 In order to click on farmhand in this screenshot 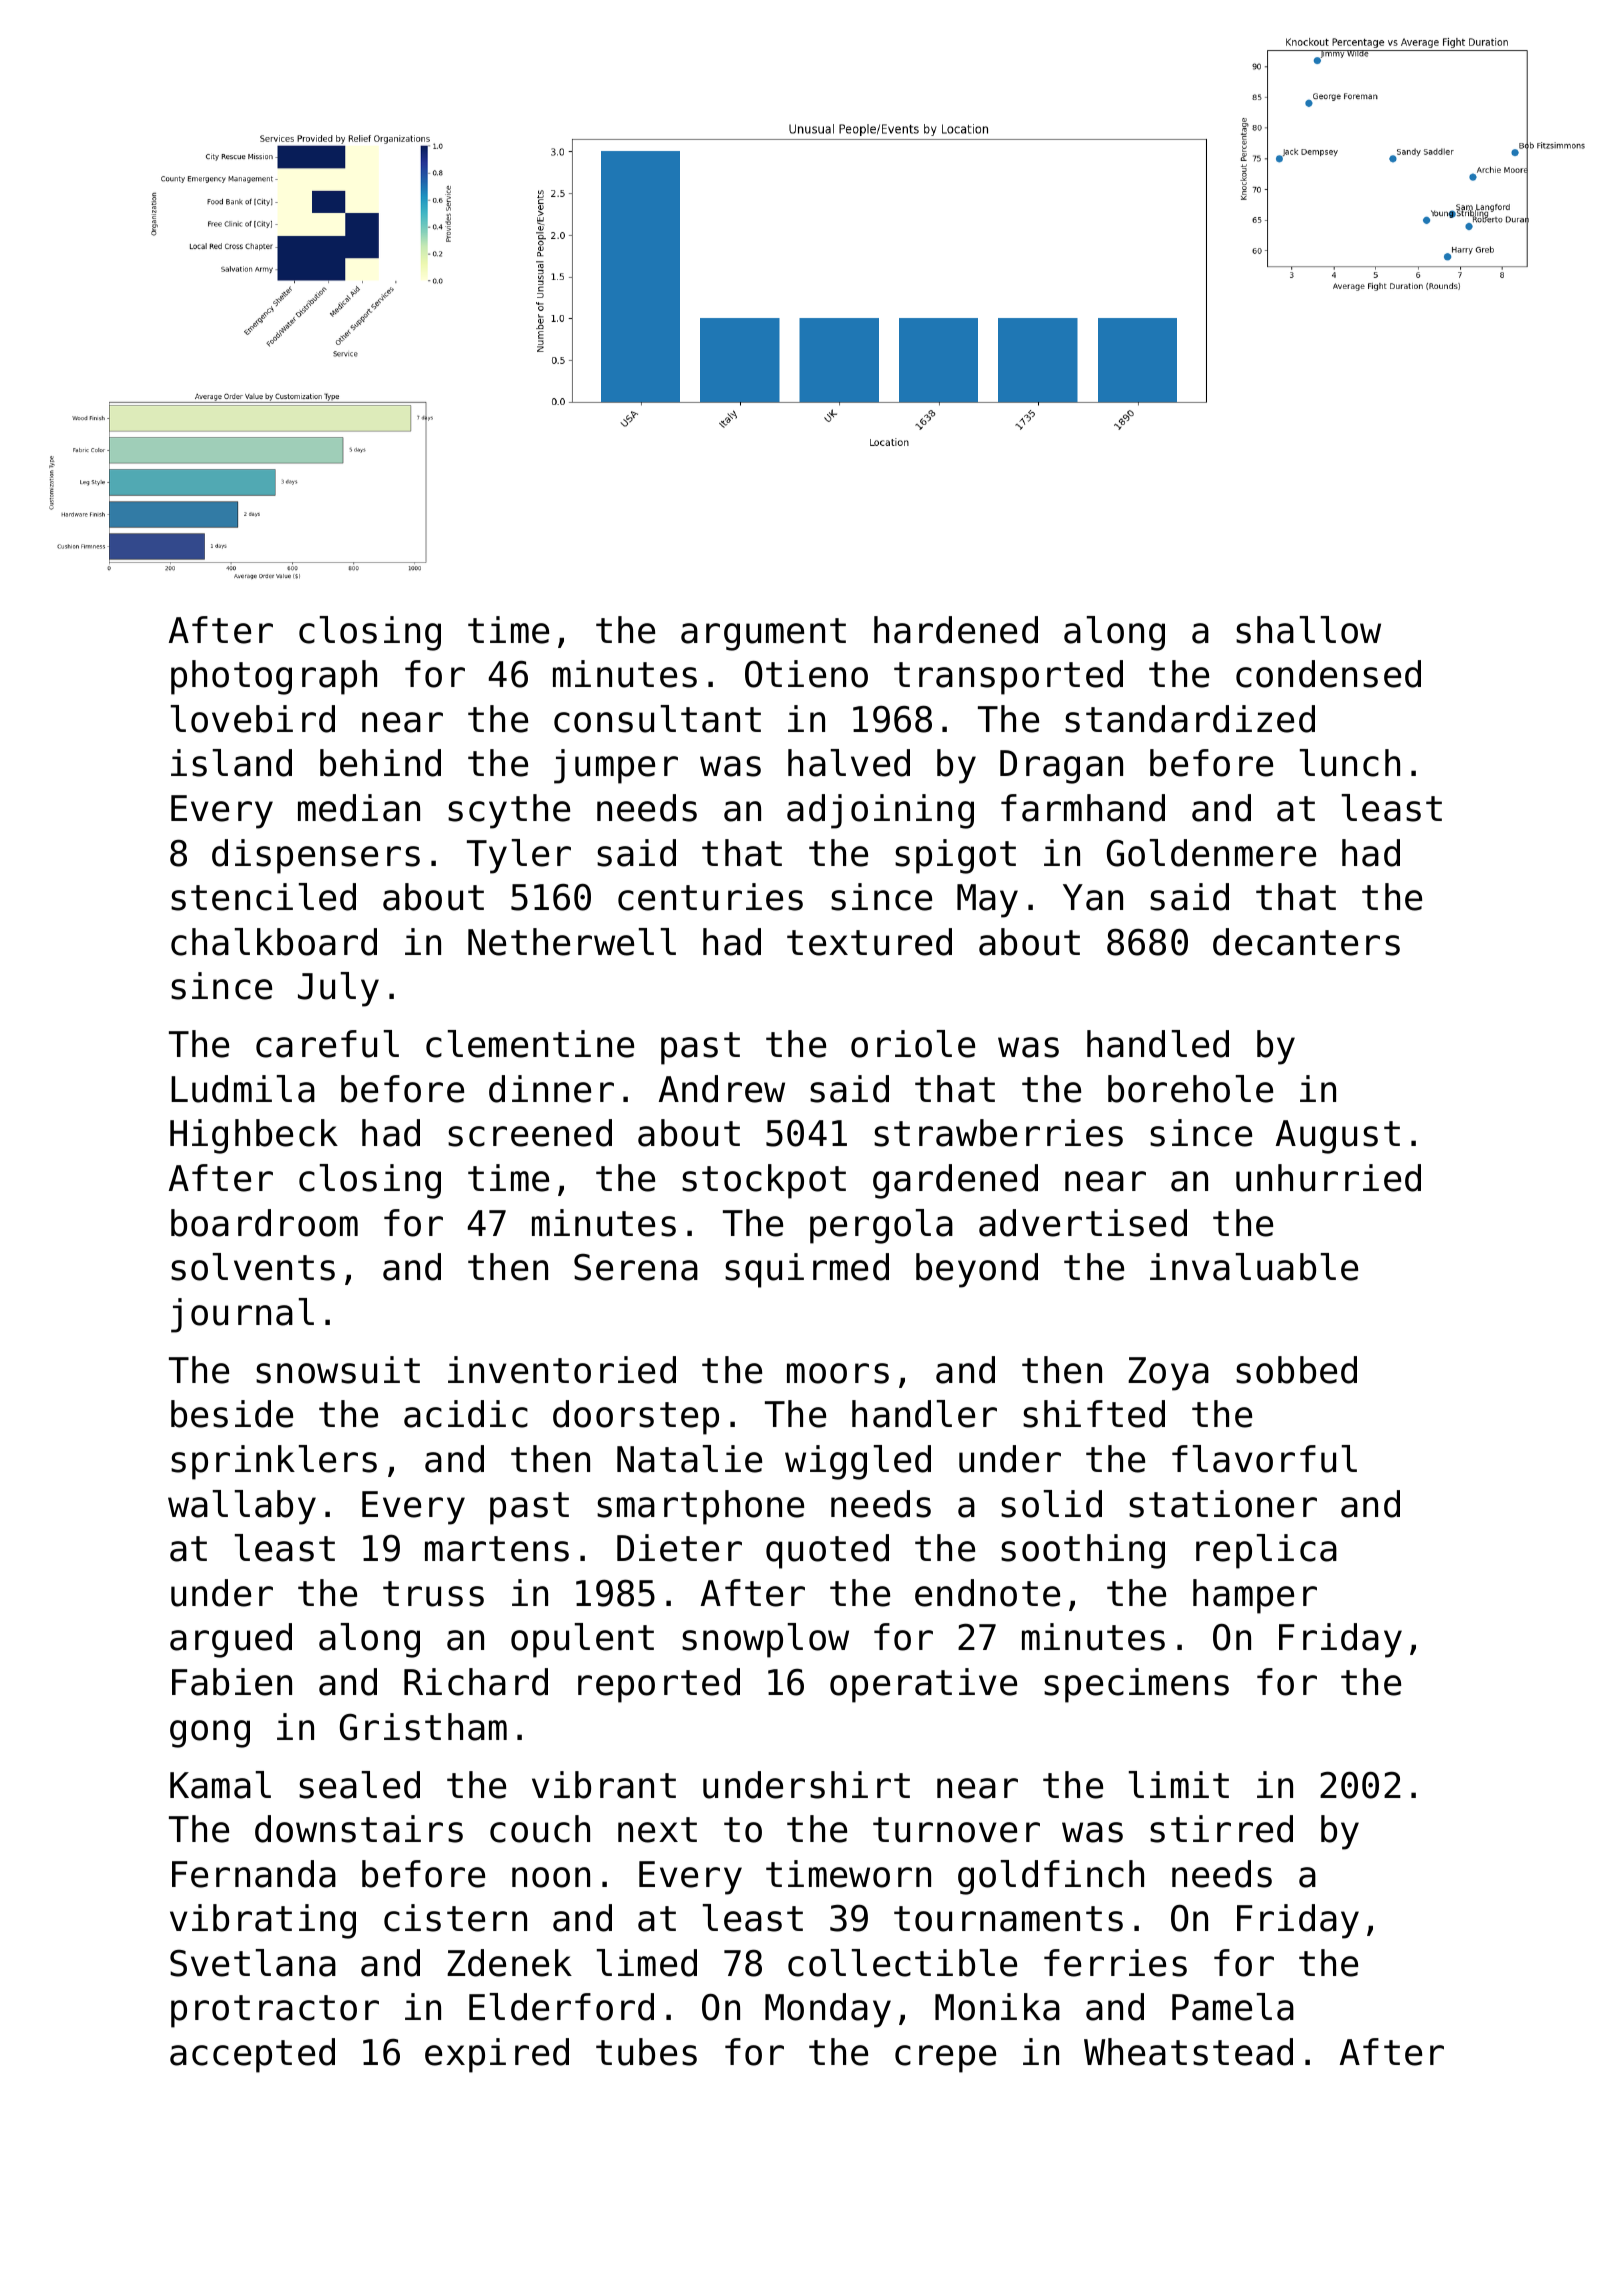, I will do `click(1083, 808)`.
